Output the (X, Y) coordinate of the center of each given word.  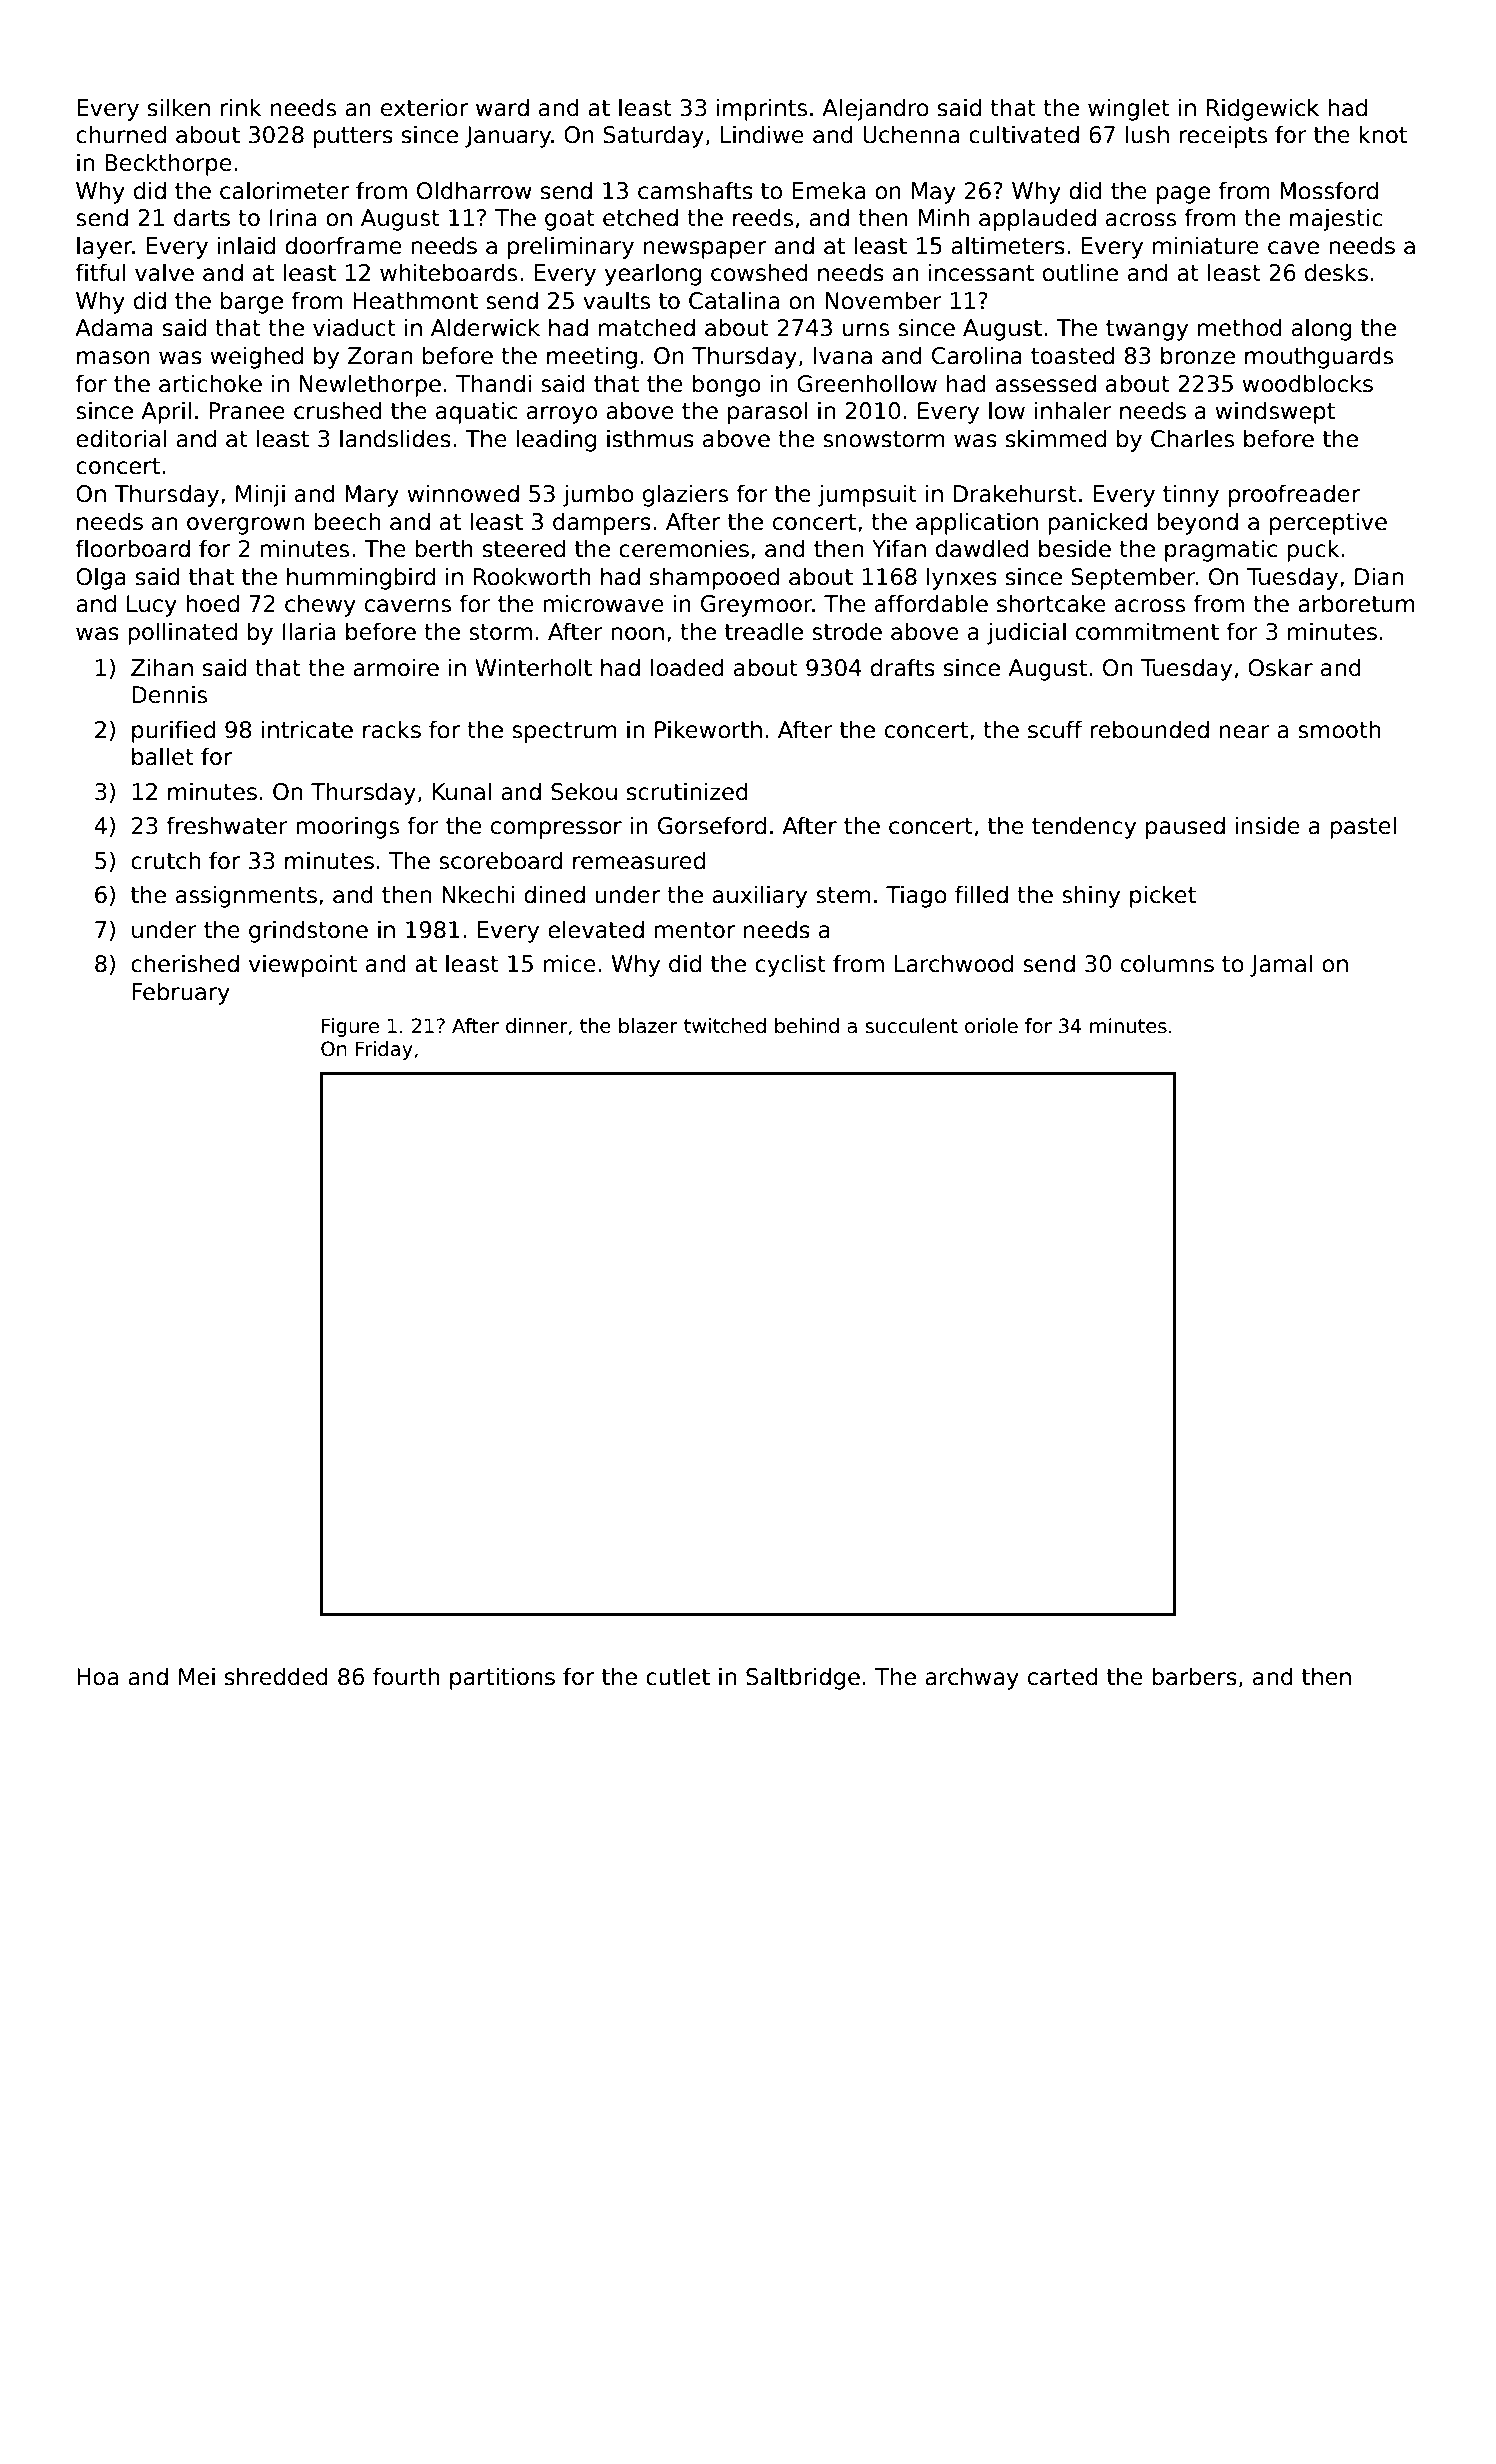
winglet (1129, 109)
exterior (424, 107)
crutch (165, 860)
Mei (197, 1676)
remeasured (639, 860)
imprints (762, 109)
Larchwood (954, 963)
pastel (1363, 827)
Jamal (1281, 965)
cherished (185, 963)
